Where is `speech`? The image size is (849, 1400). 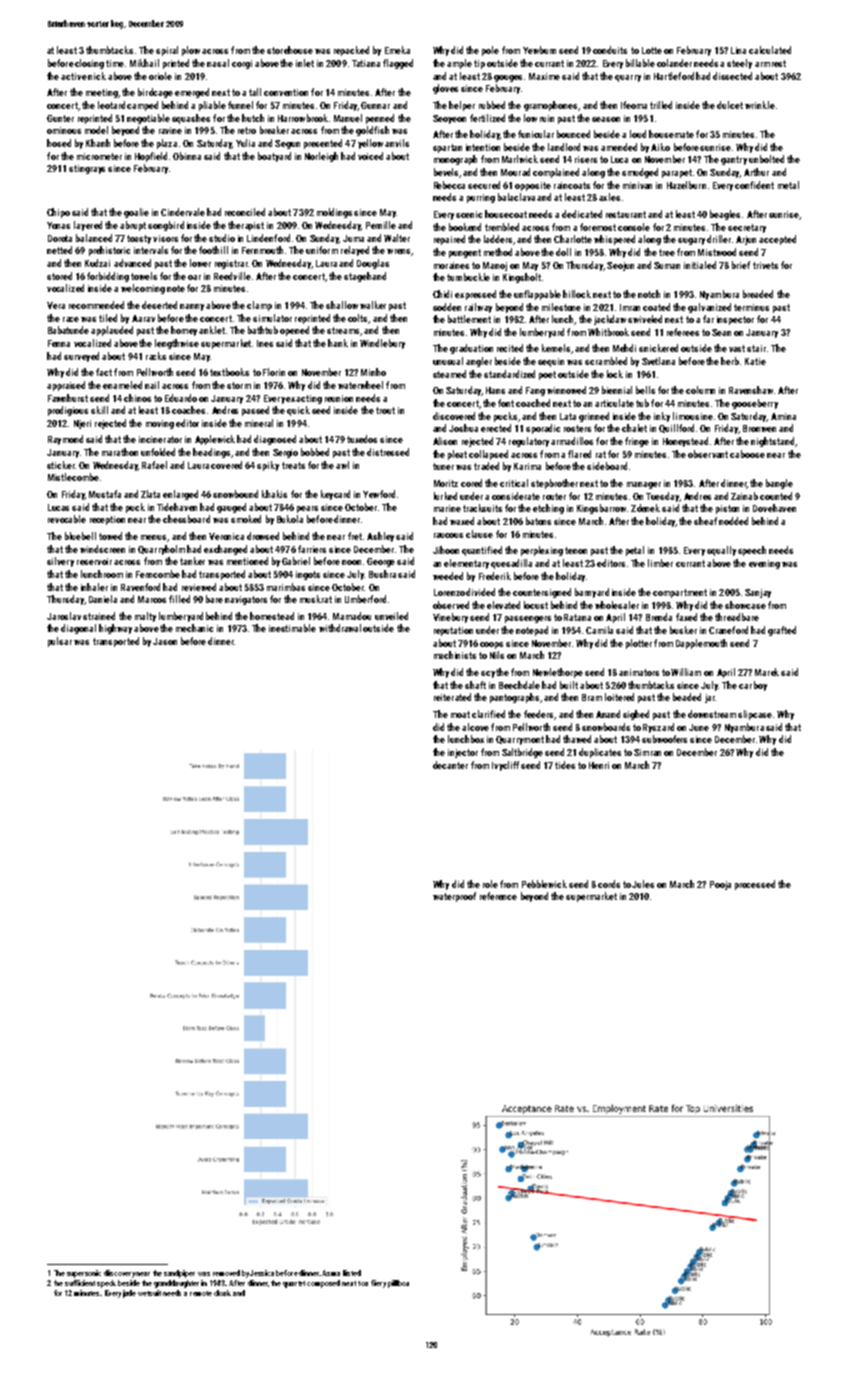
speech is located at coordinates (752, 551).
